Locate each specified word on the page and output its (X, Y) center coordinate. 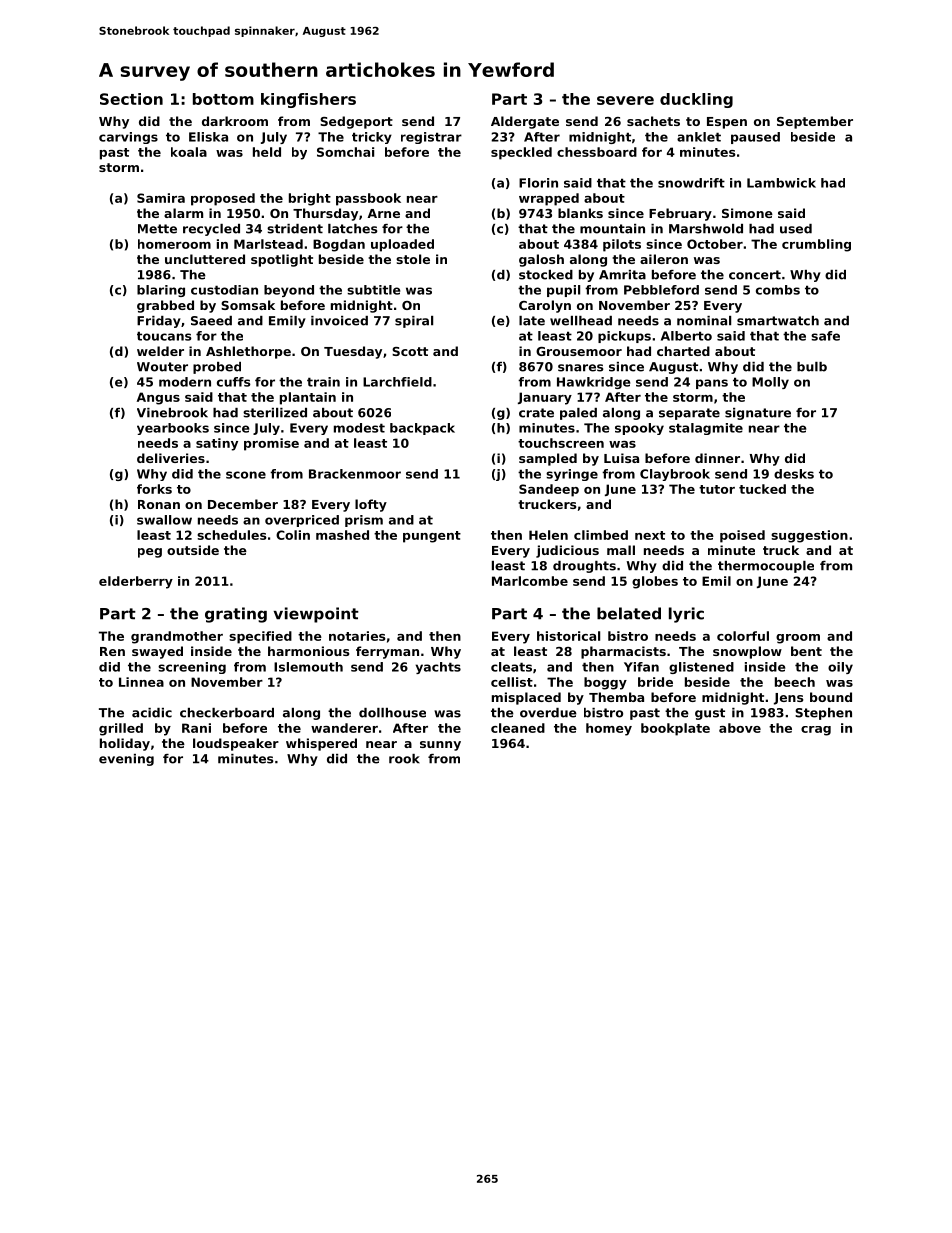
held (267, 152)
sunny (440, 746)
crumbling (816, 245)
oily (840, 668)
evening (126, 760)
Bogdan (339, 245)
